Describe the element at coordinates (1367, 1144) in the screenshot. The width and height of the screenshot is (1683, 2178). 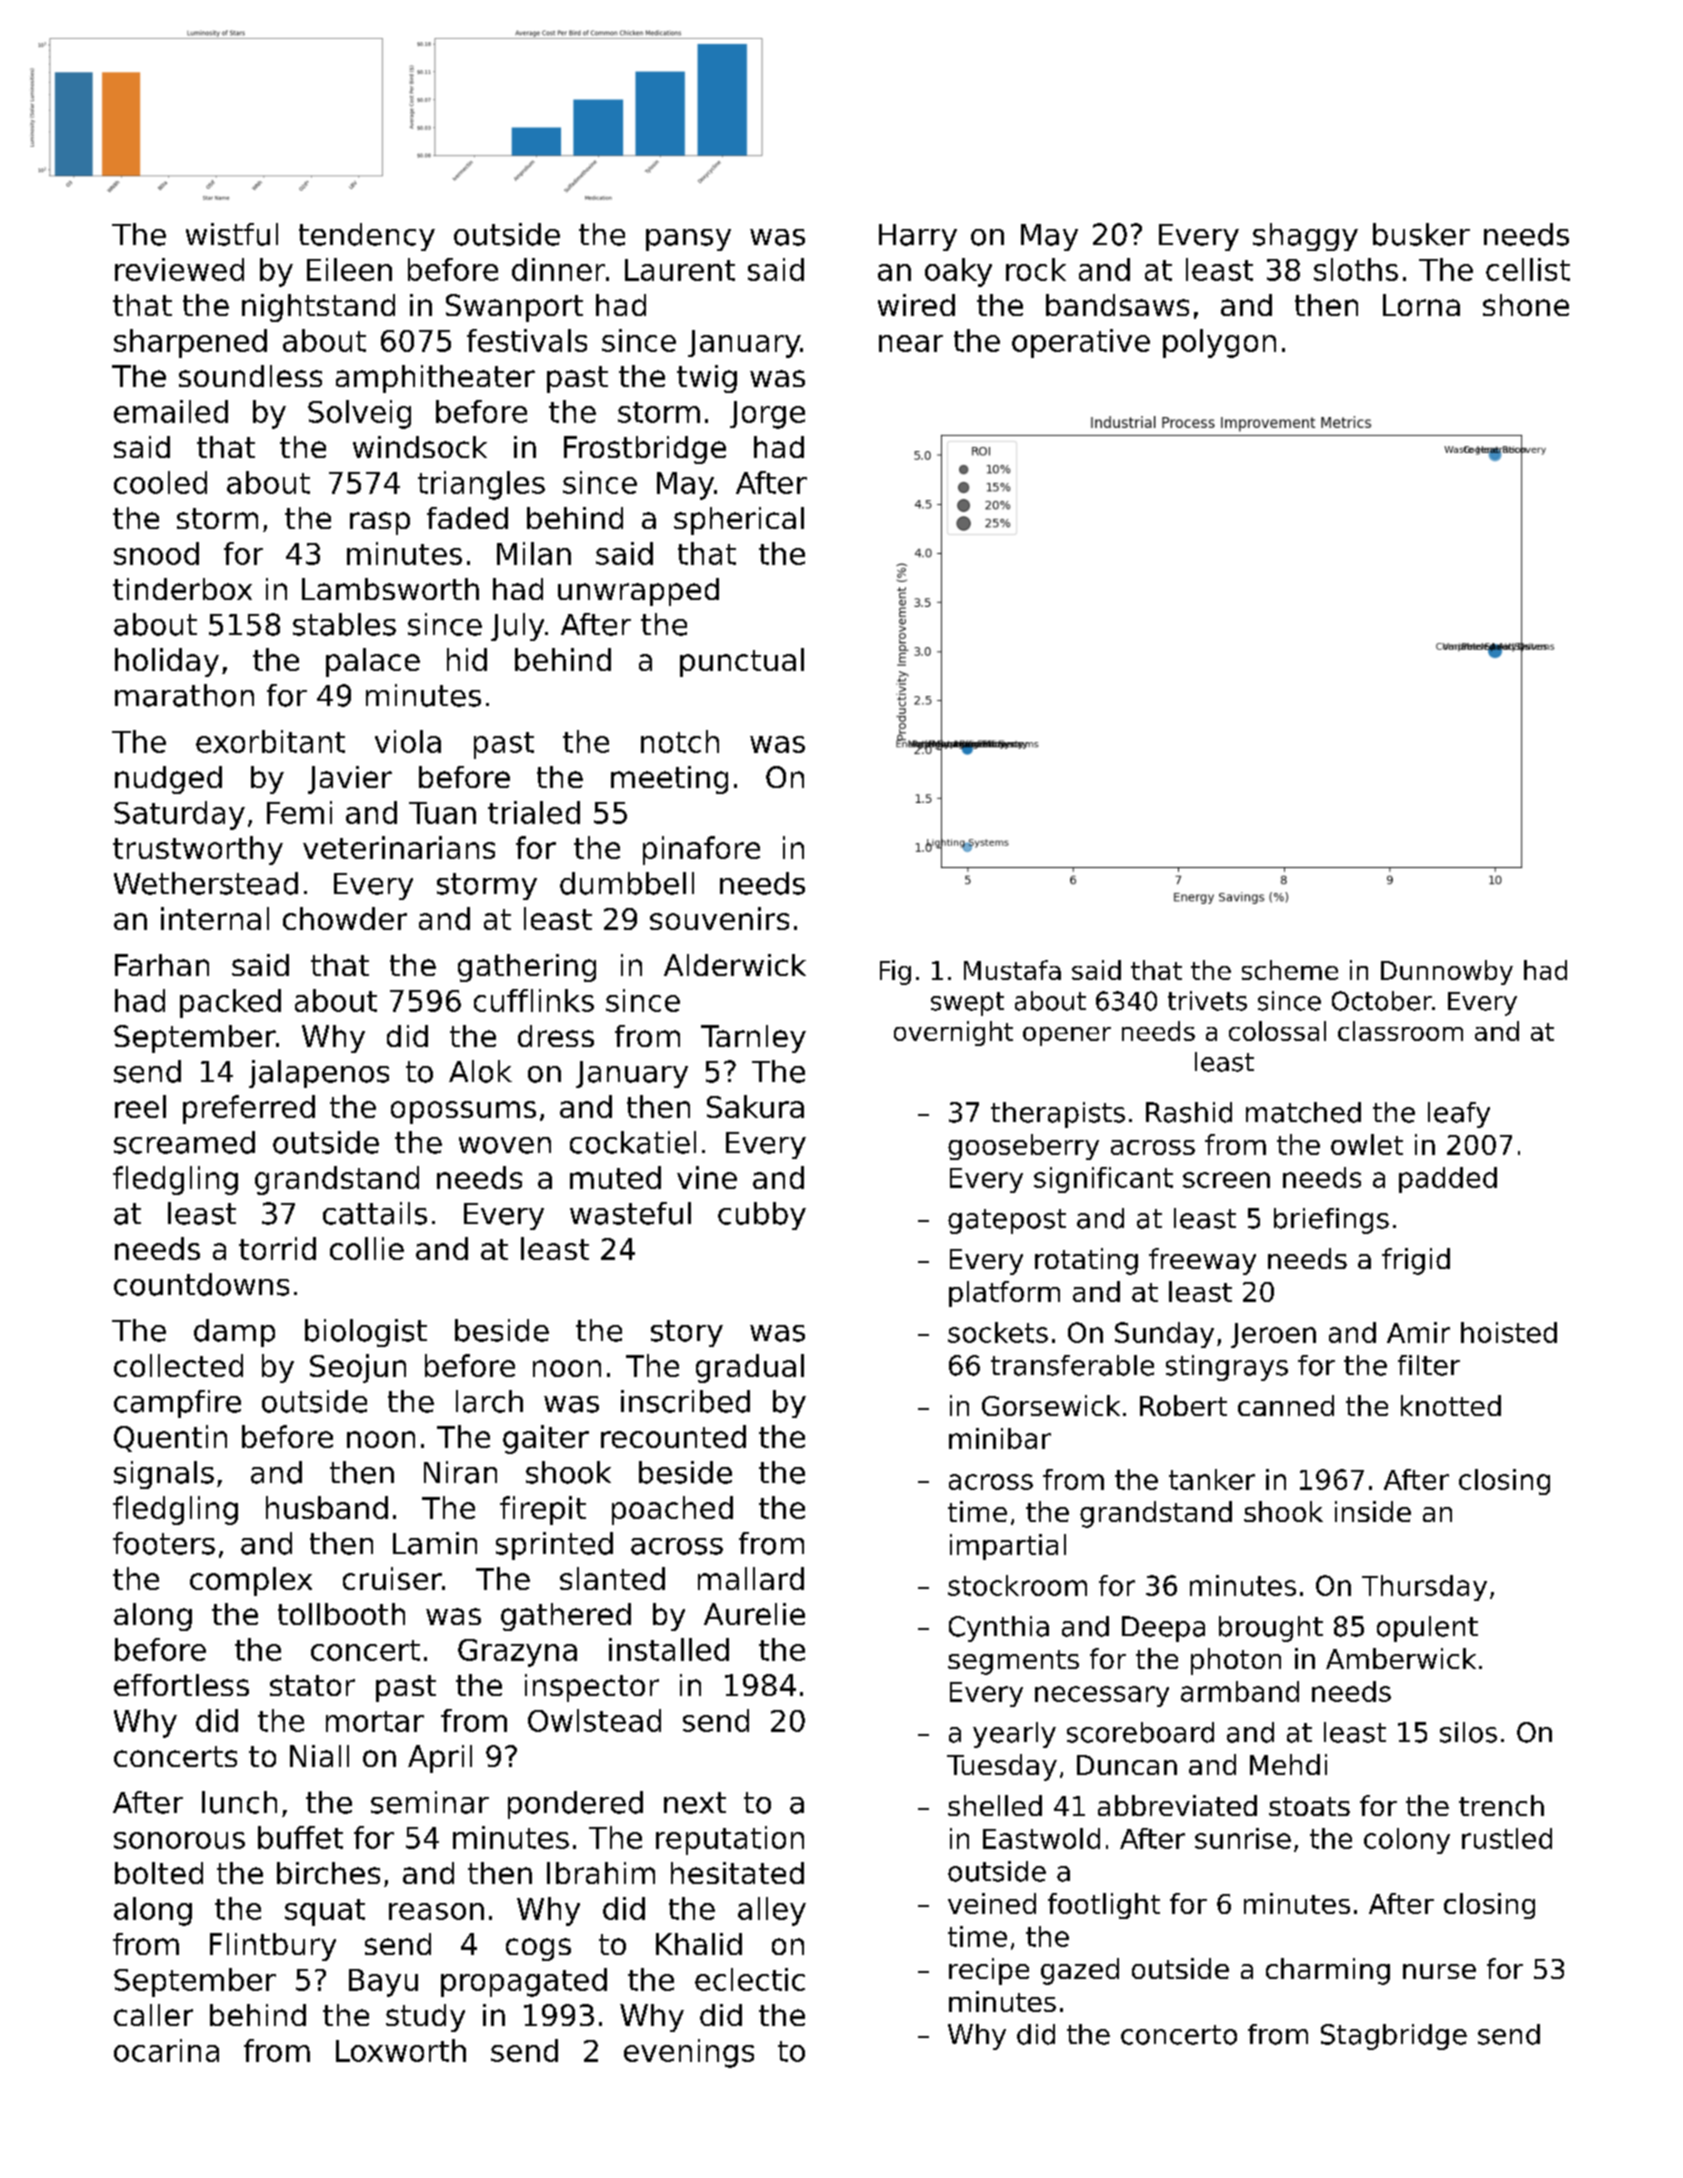
I see `owlet` at that location.
